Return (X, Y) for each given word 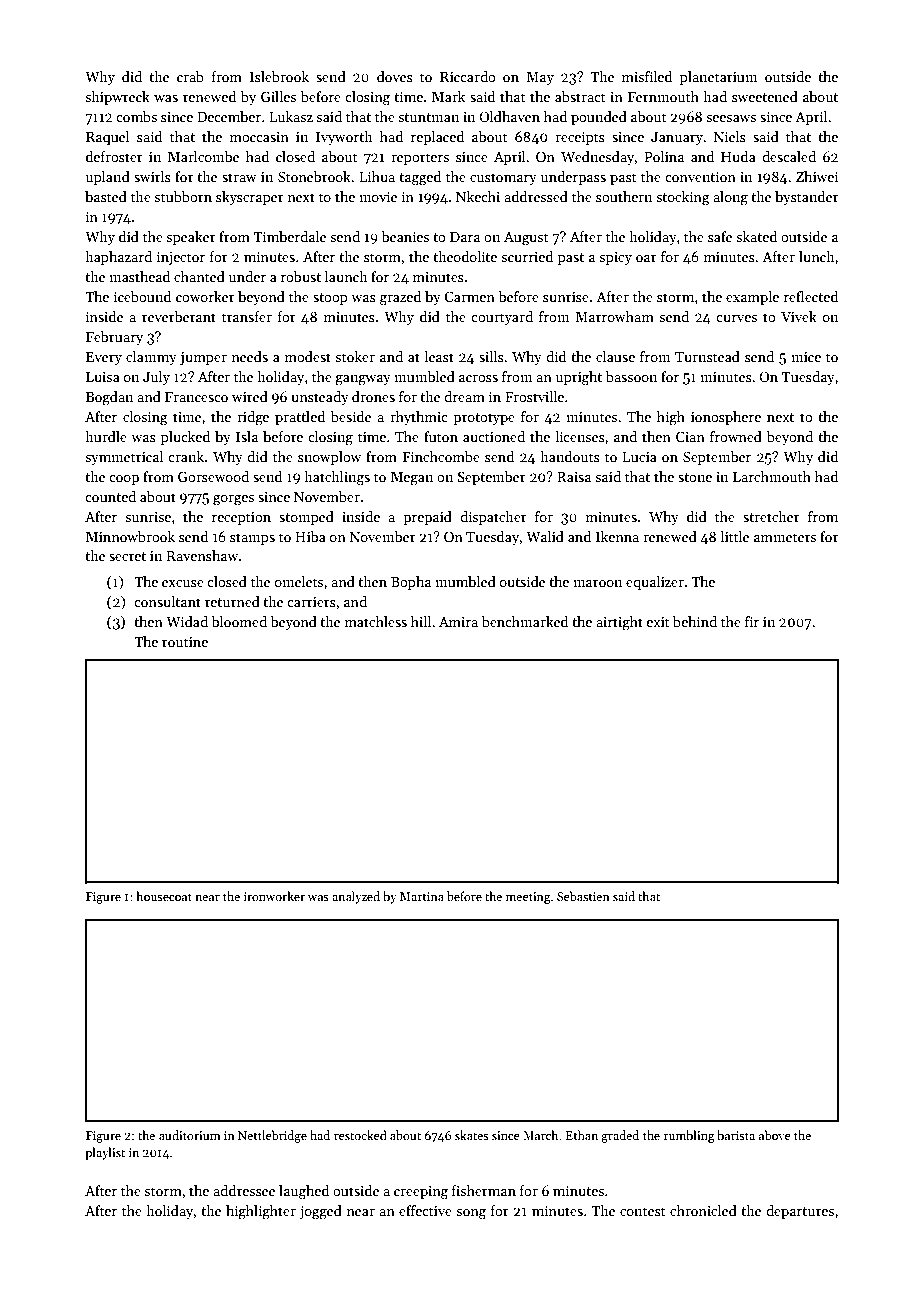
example (752, 298)
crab (190, 76)
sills (491, 356)
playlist (105, 1153)
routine (185, 642)
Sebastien (583, 896)
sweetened (765, 96)
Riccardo (468, 76)
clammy (151, 358)
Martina (422, 896)
